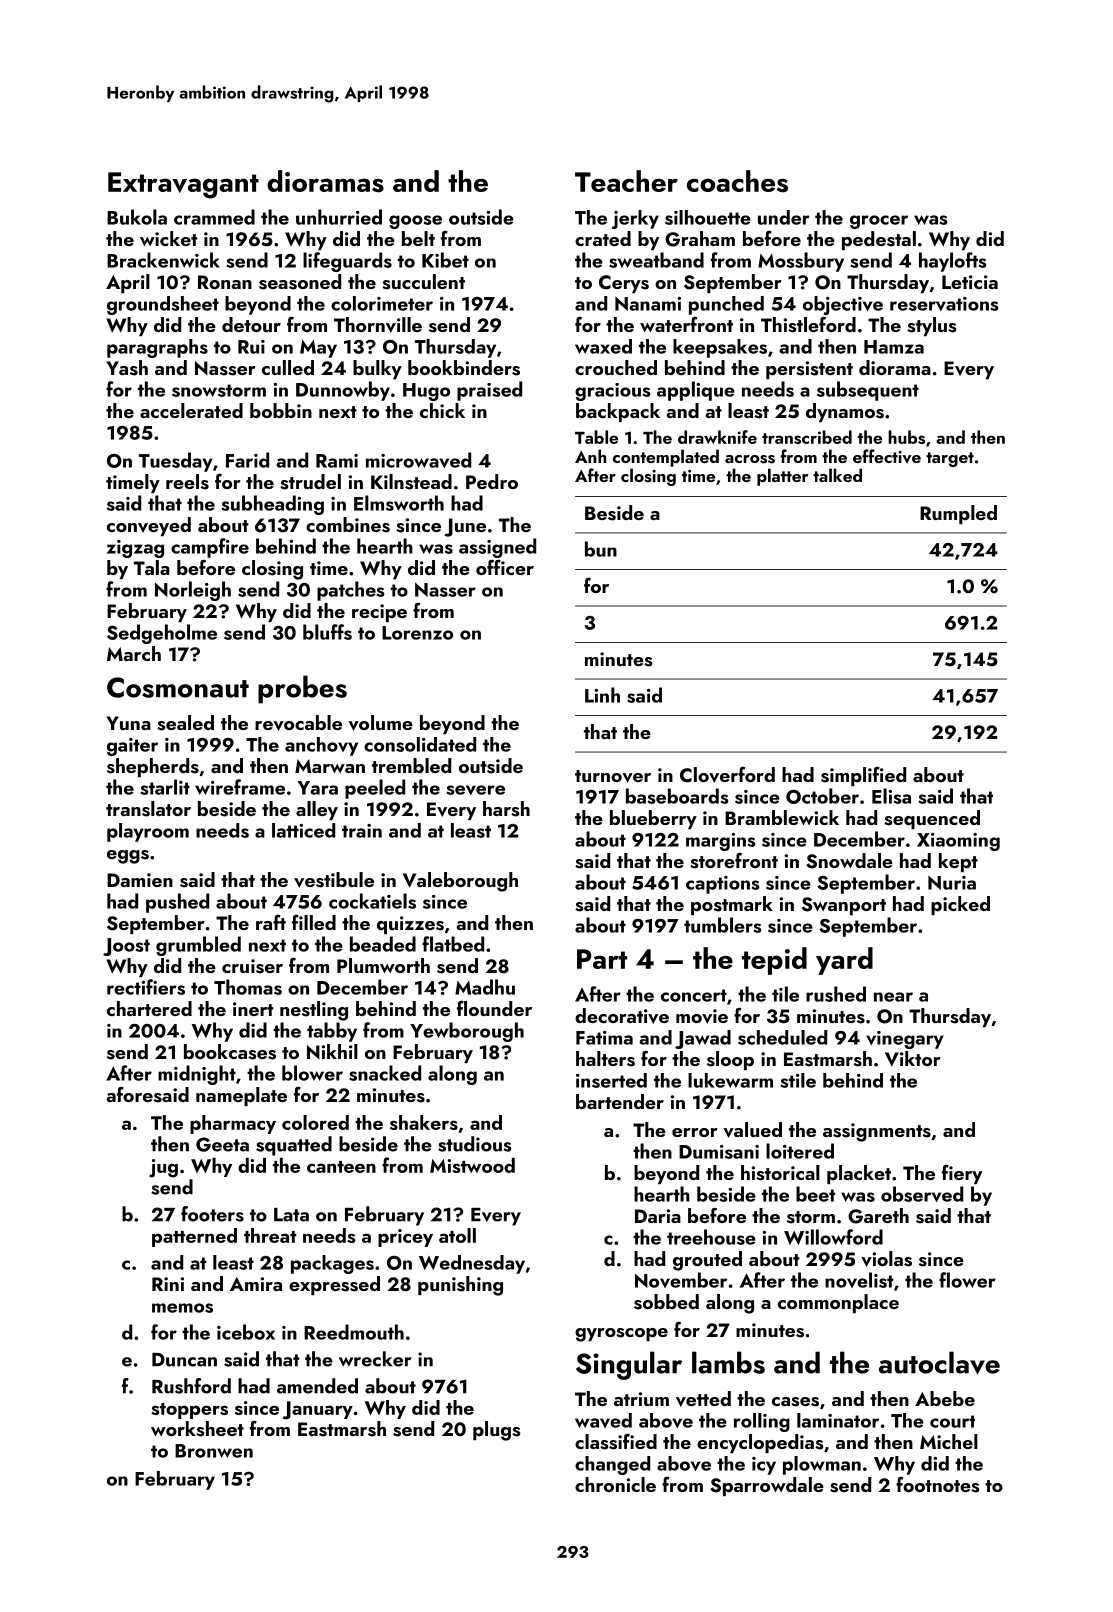 Image resolution: width=1113 pixels, height=1612 pixels. I want to click on decorative, so click(622, 1016).
